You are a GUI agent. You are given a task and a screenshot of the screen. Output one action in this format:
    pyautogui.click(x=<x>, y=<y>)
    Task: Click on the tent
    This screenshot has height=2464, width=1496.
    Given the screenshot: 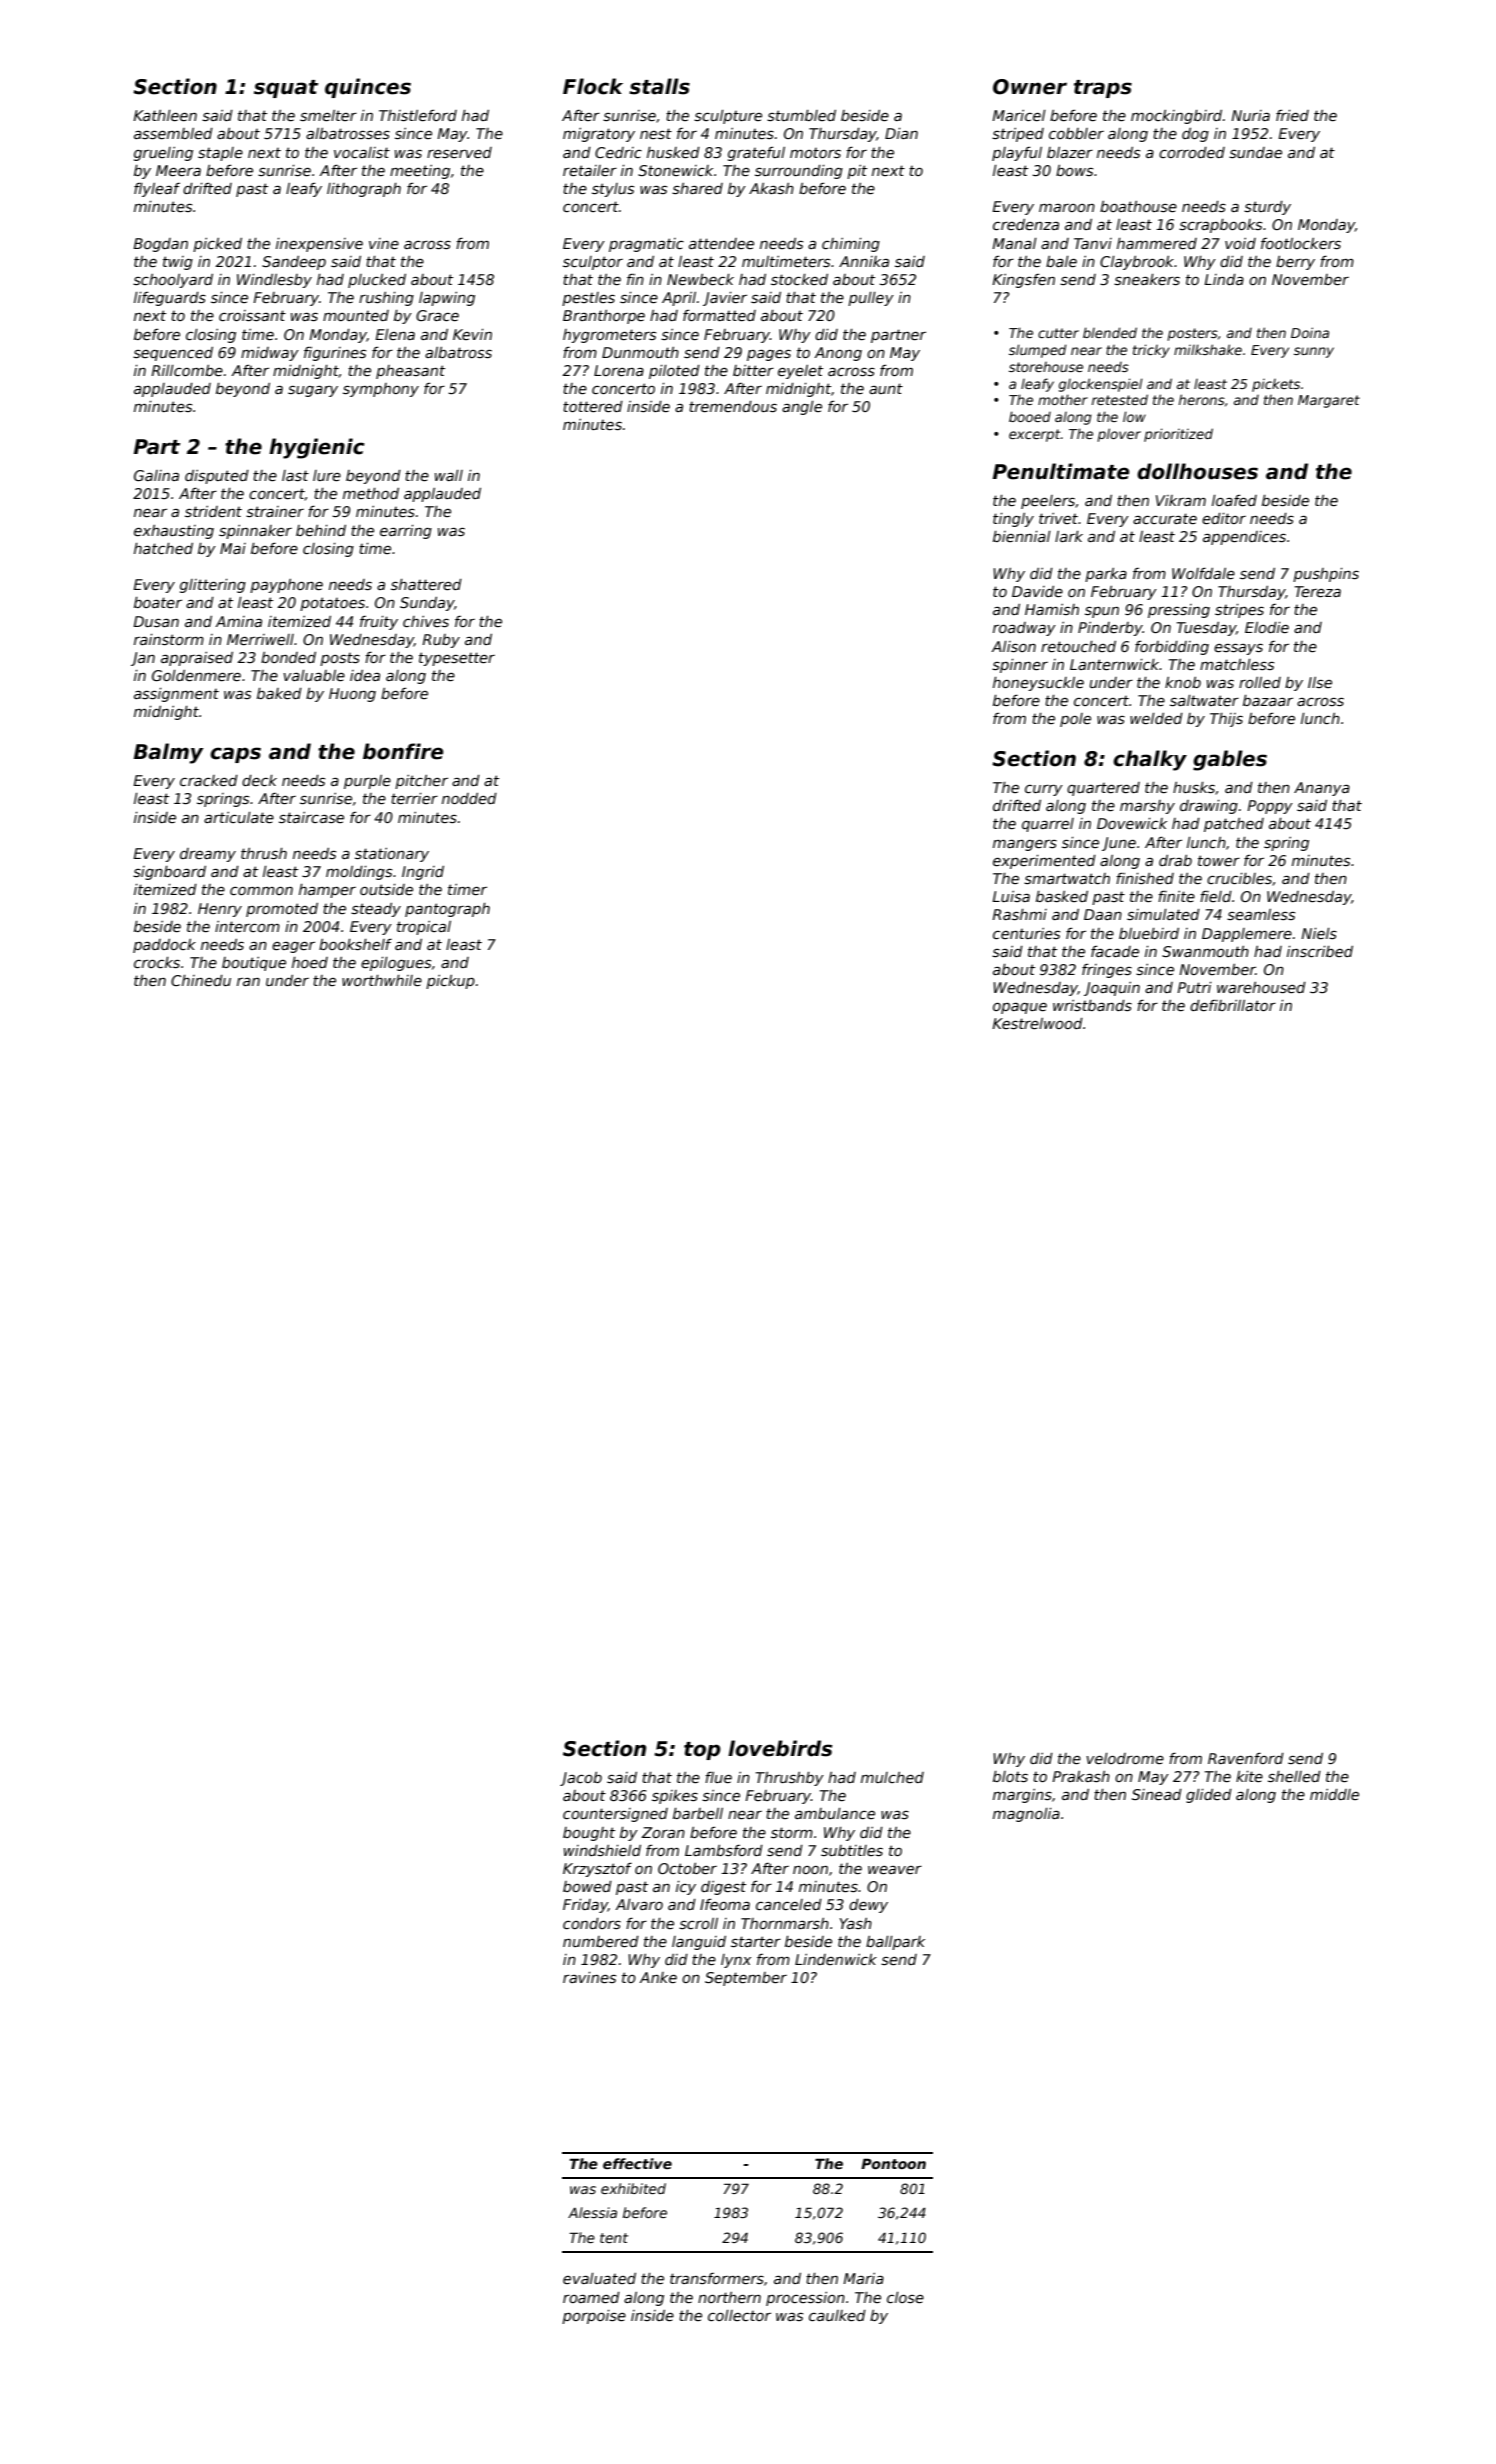 What is the action you would take?
    pyautogui.click(x=614, y=2238)
